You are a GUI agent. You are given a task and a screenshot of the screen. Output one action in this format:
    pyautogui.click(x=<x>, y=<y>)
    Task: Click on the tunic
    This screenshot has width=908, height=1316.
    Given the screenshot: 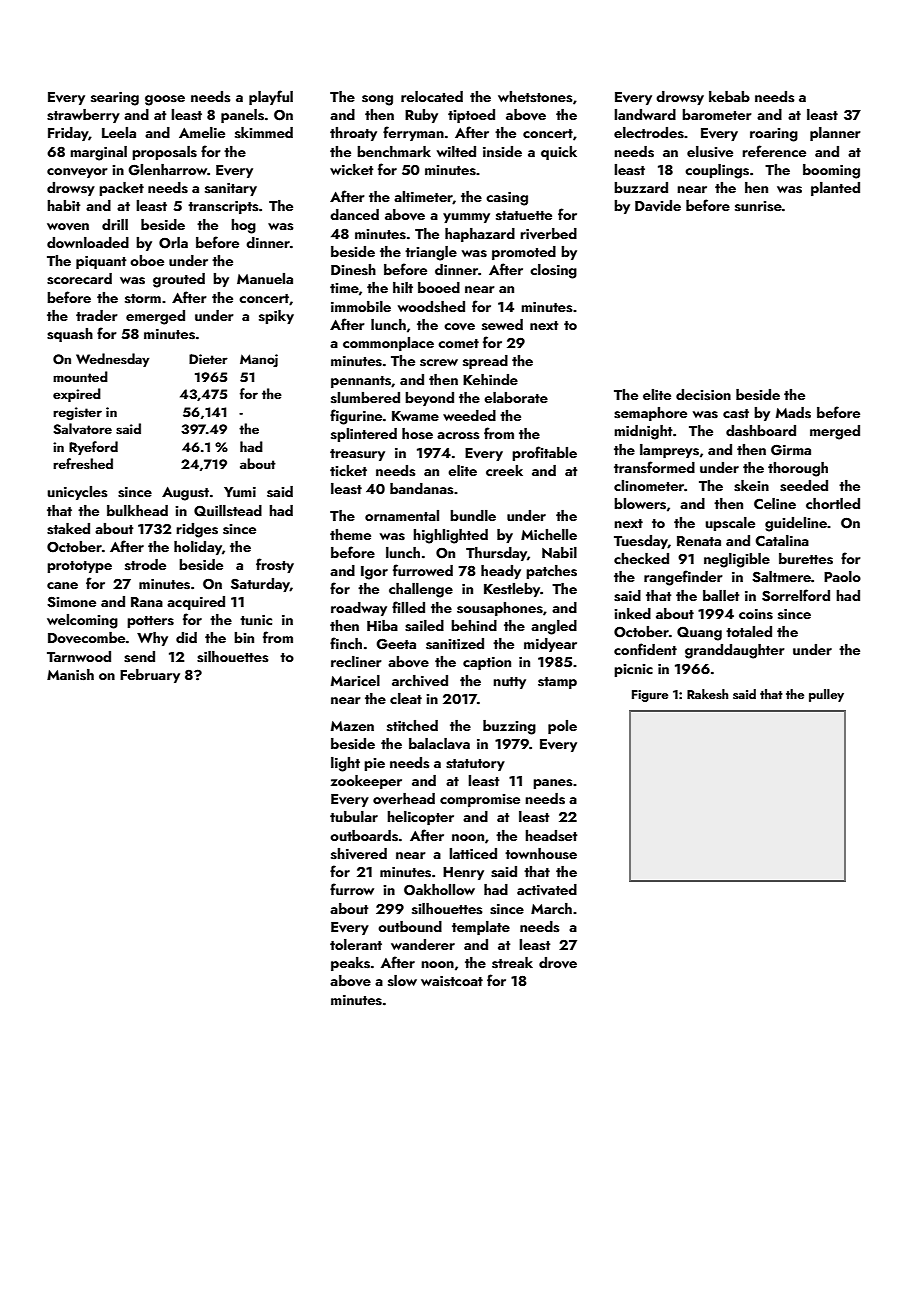 What is the action you would take?
    pyautogui.click(x=256, y=620)
